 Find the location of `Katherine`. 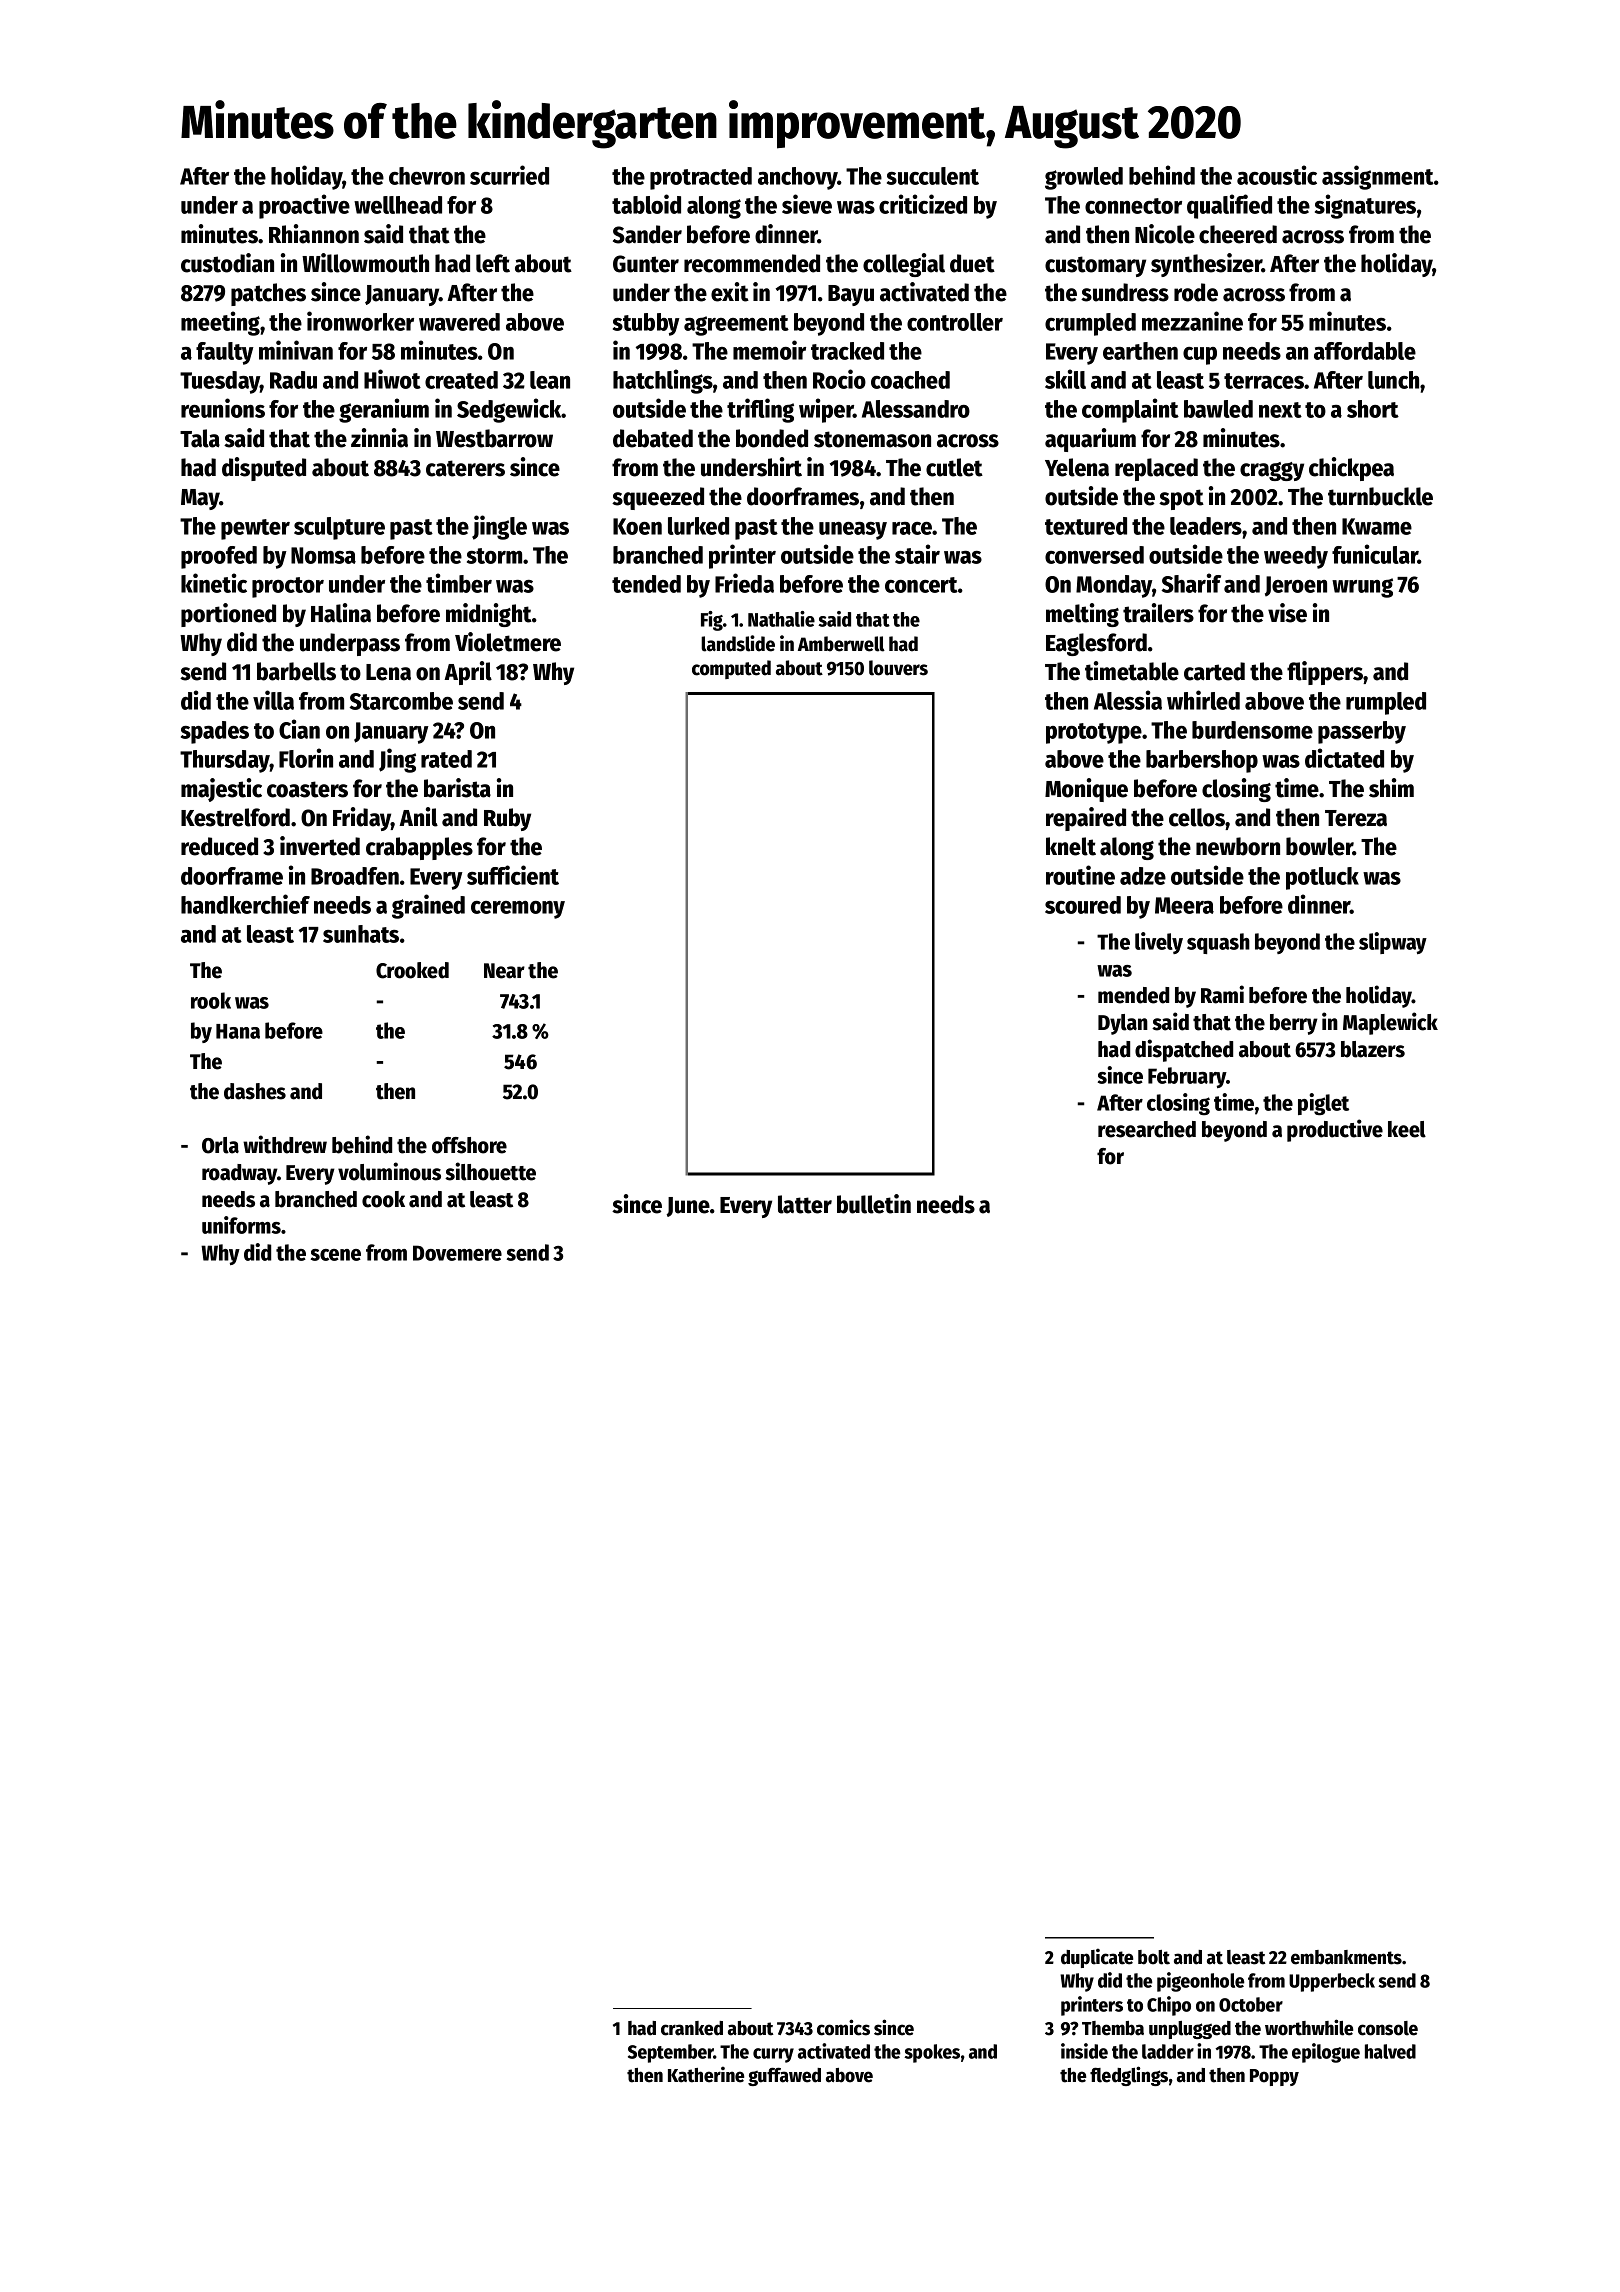

Katherine is located at coordinates (706, 2074).
